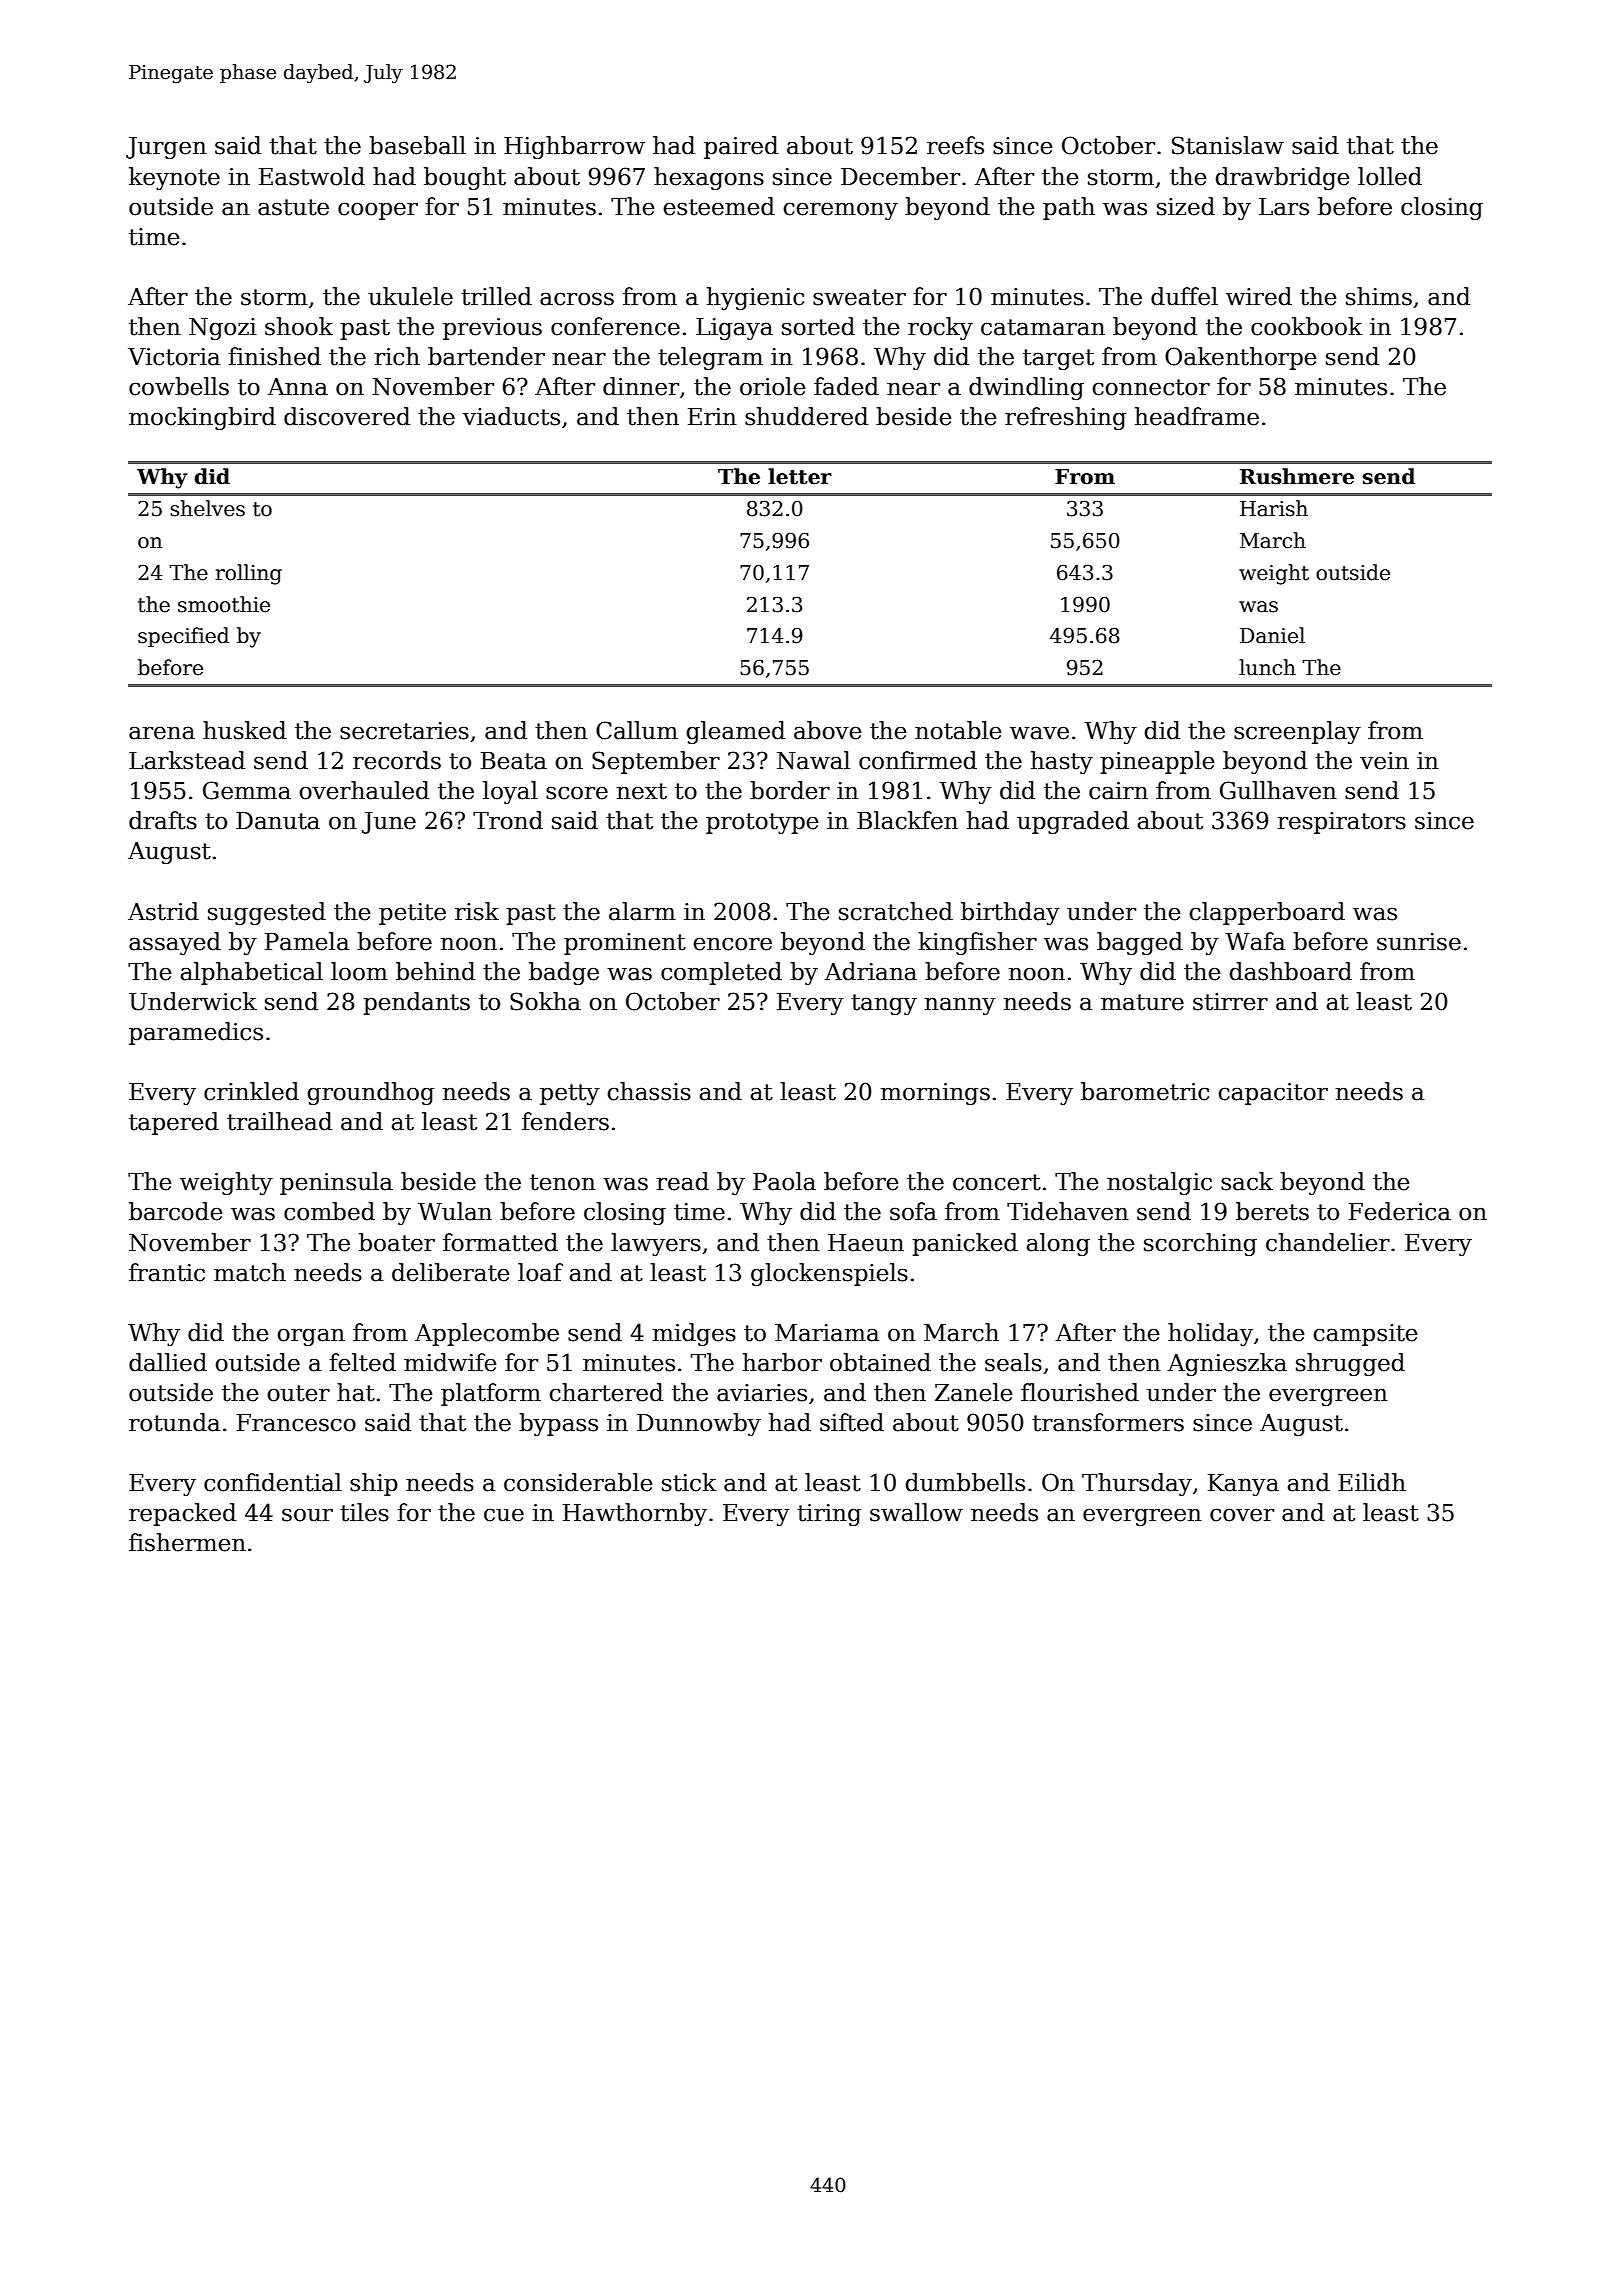  What do you see at coordinates (829, 1515) in the screenshot?
I see `tiring` at bounding box center [829, 1515].
